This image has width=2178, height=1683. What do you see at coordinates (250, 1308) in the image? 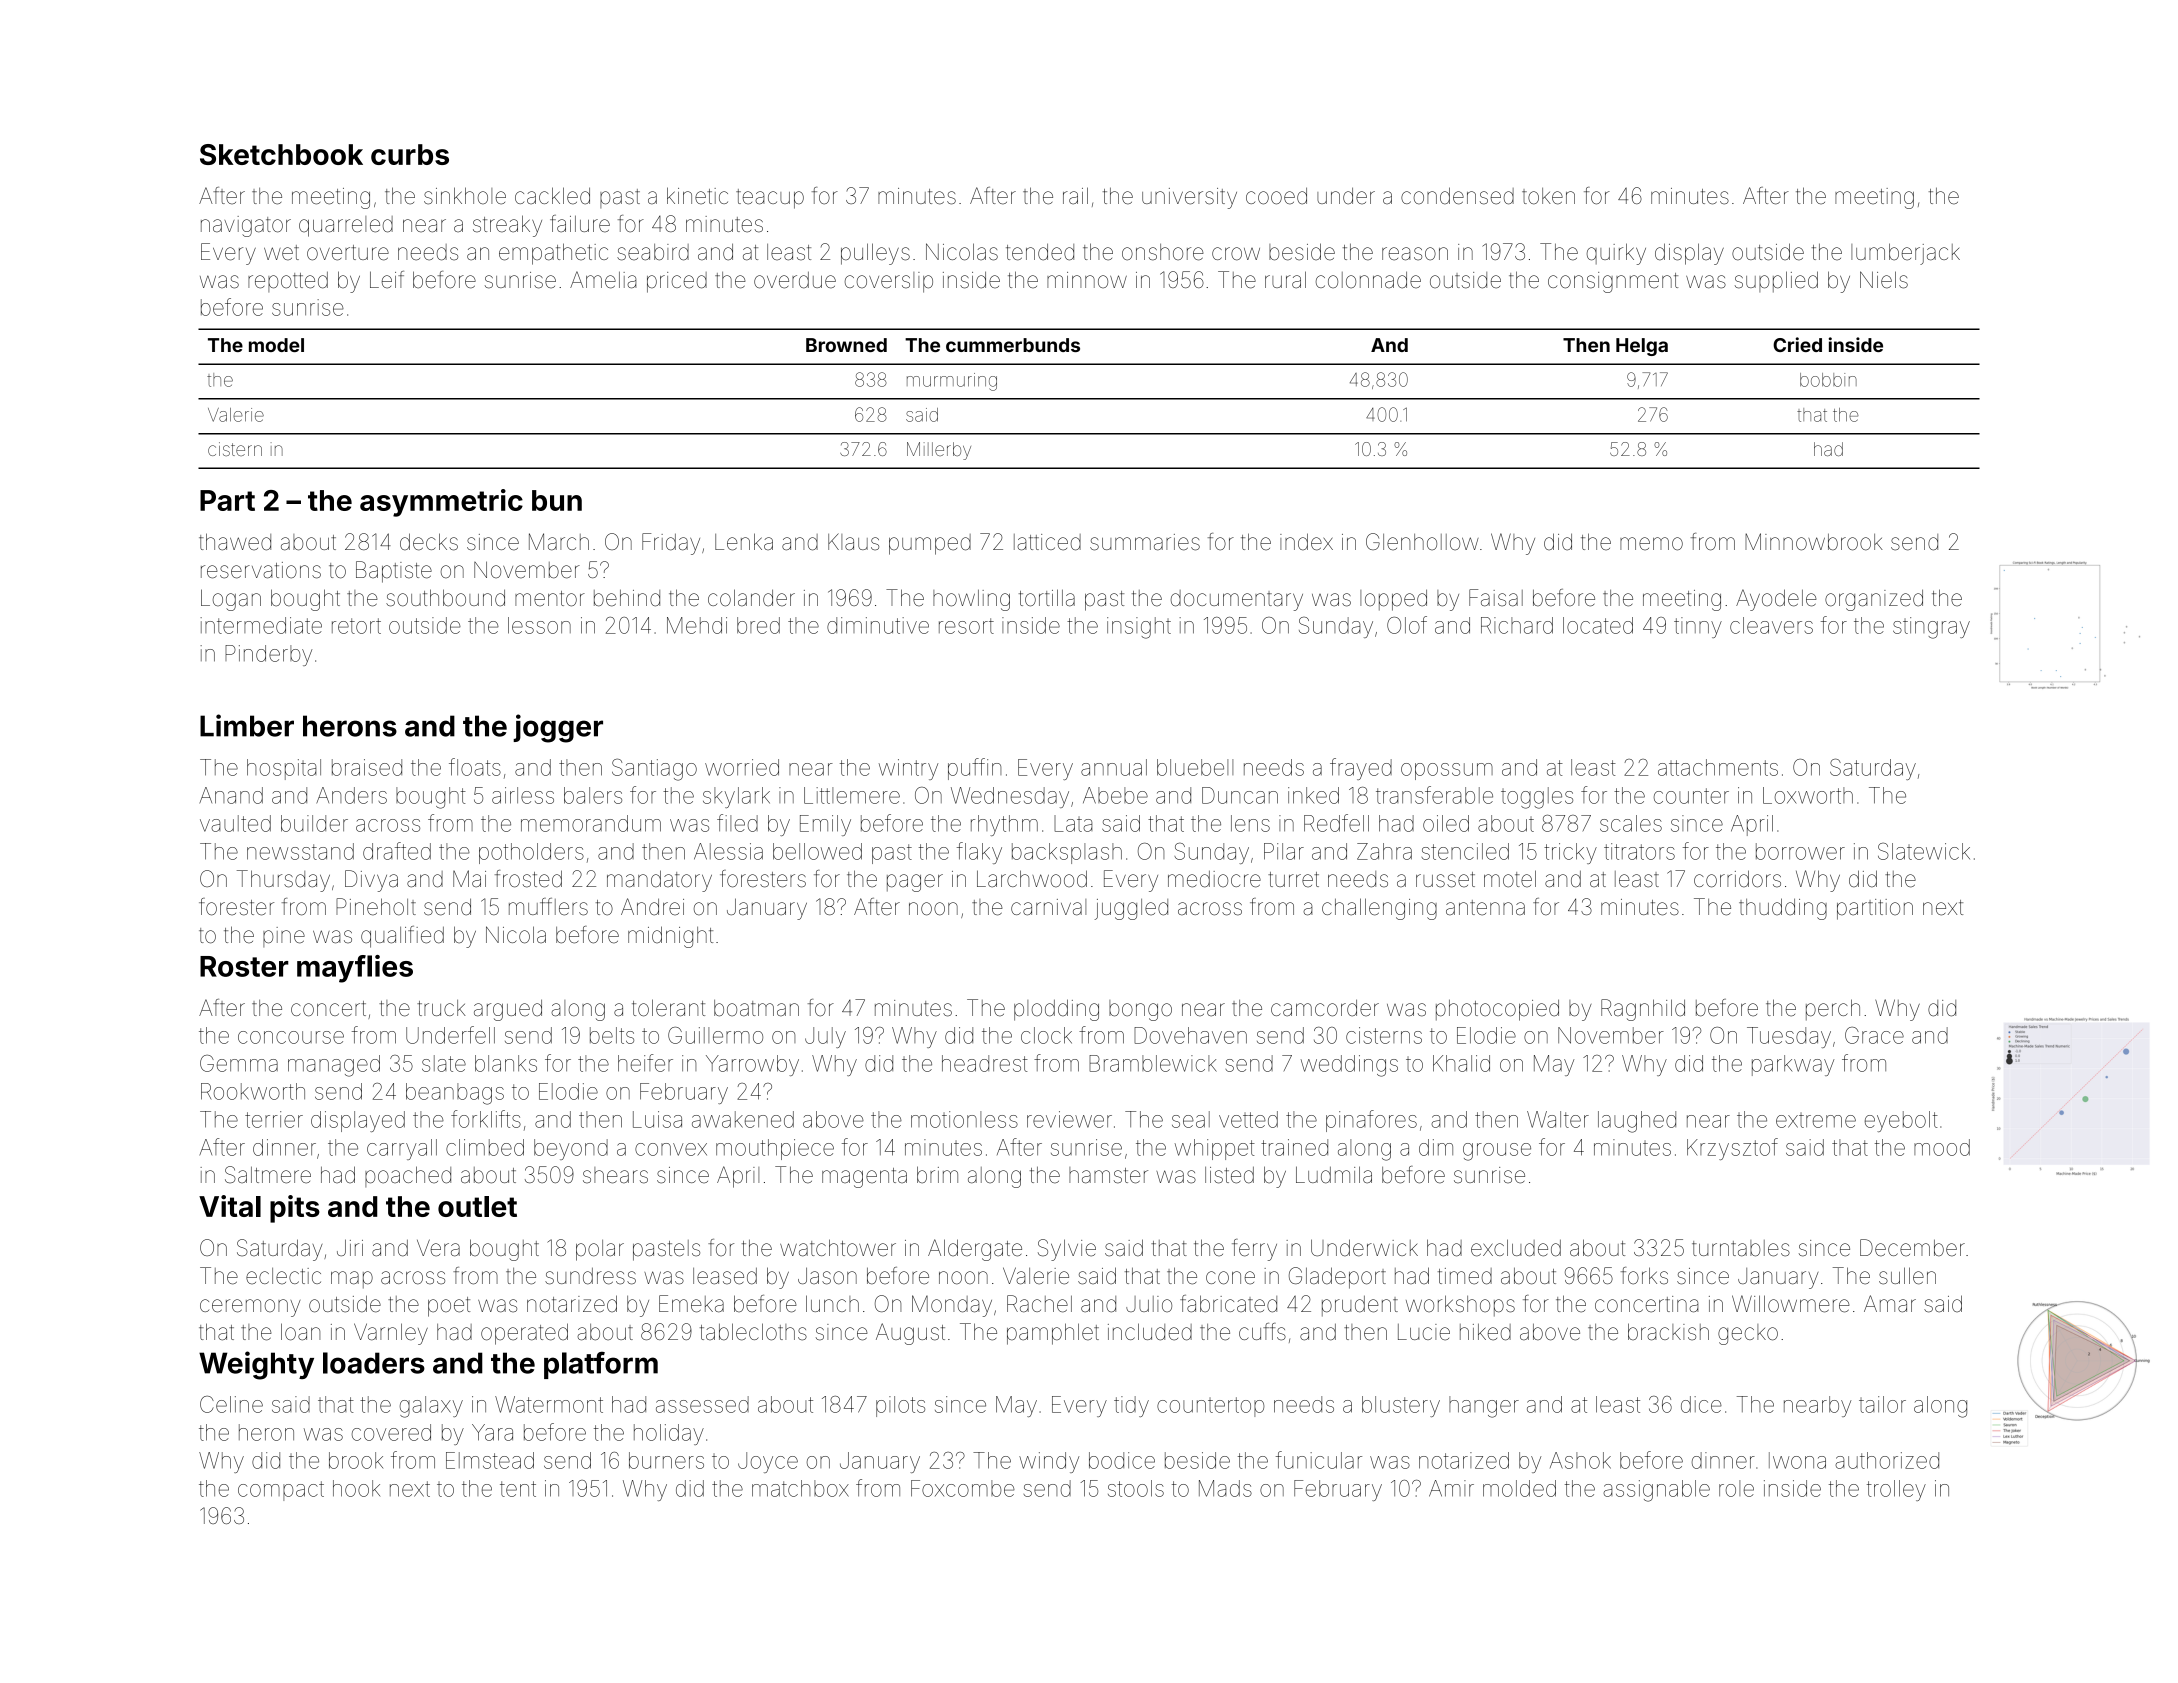
I see `ceremony` at bounding box center [250, 1308].
